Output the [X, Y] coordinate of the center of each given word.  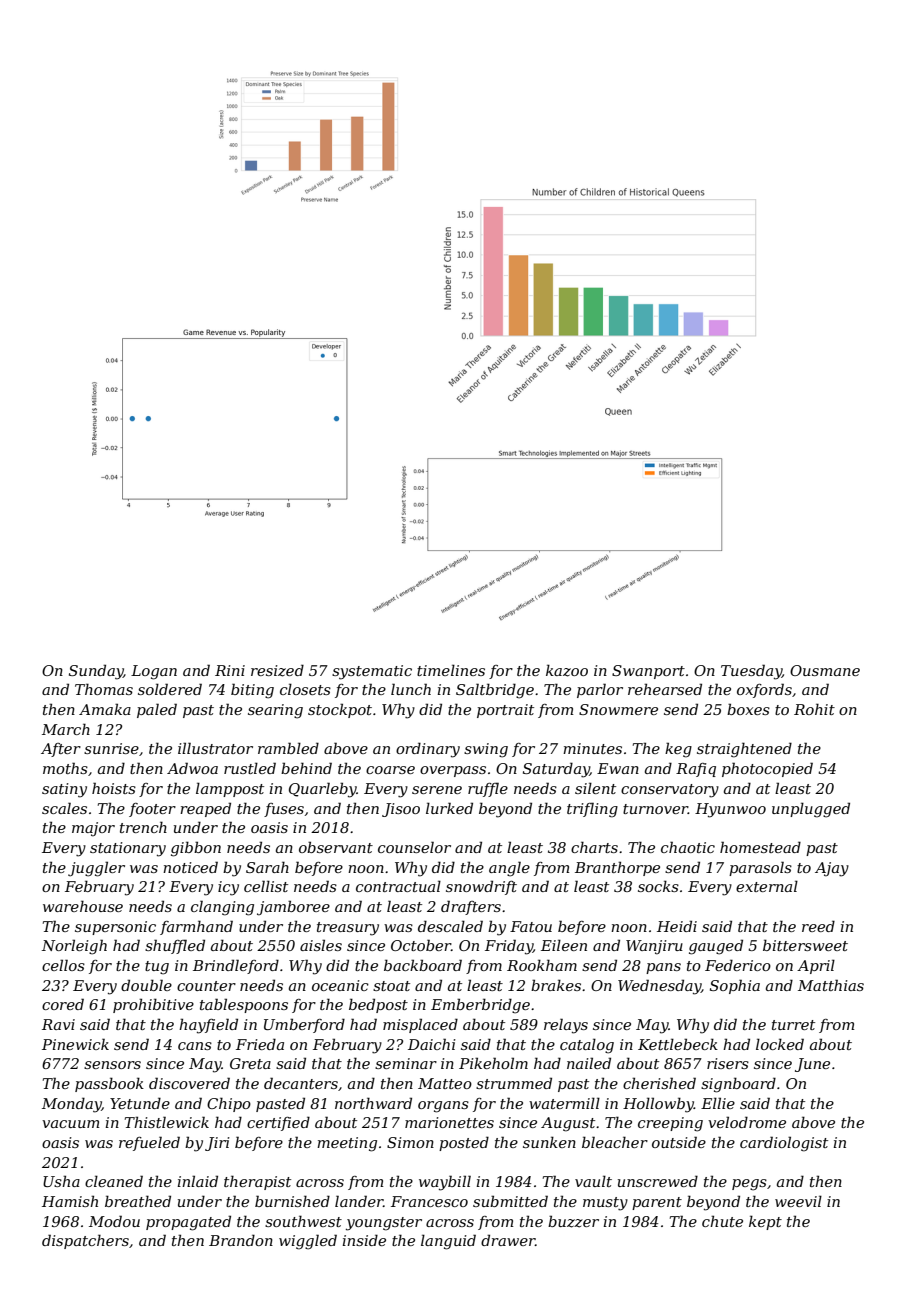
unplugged [811, 810]
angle [509, 869]
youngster [384, 1224]
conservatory [670, 791]
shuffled [175, 946]
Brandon [241, 1240]
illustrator [215, 748]
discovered [189, 1083]
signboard [738, 1085]
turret [793, 1025]
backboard [423, 965]
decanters [301, 1083]
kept [765, 1222]
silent [595, 788]
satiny [64, 790]
